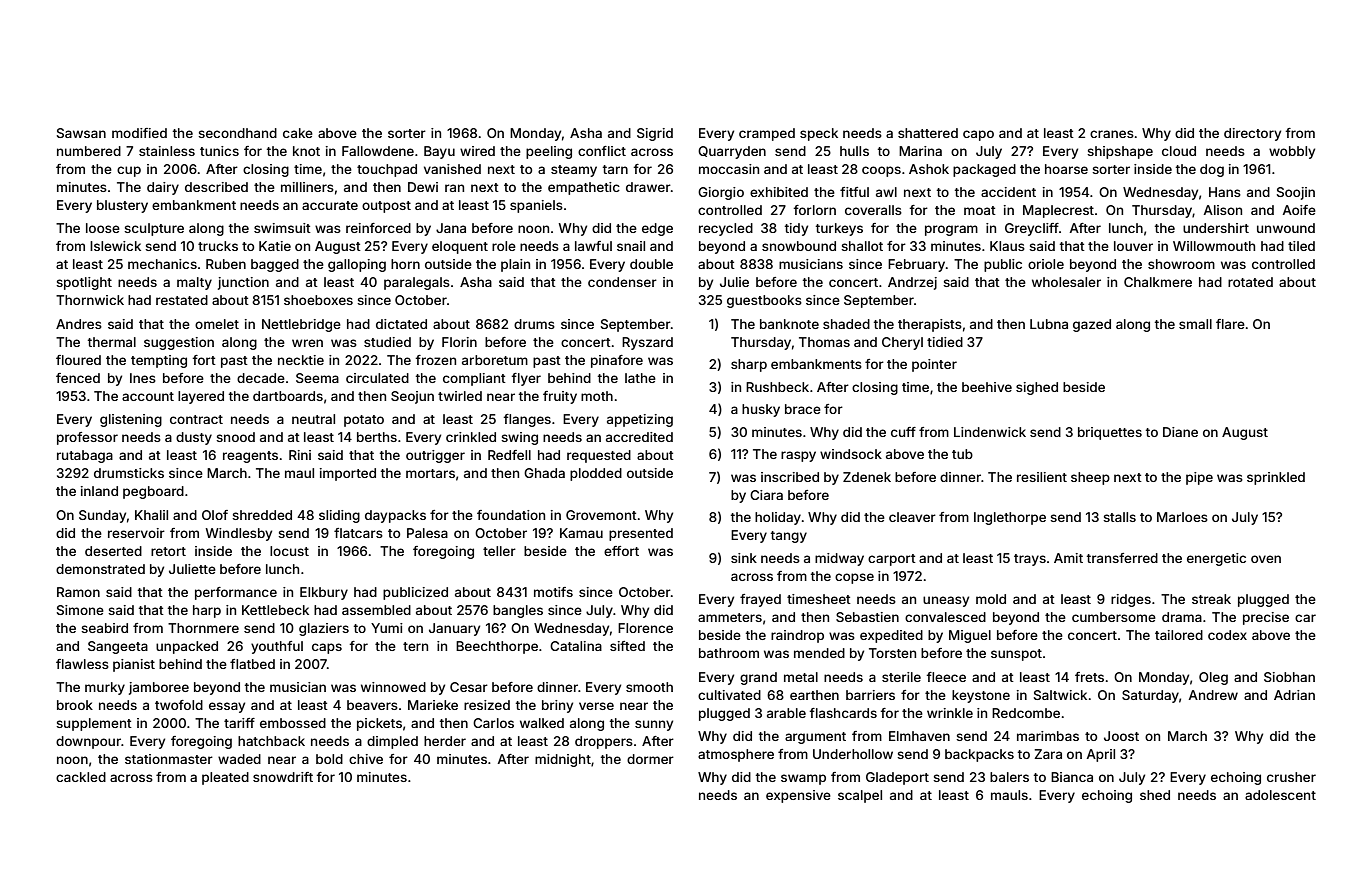 Image resolution: width=1372 pixels, height=887 pixels. I want to click on precise, so click(1266, 618).
